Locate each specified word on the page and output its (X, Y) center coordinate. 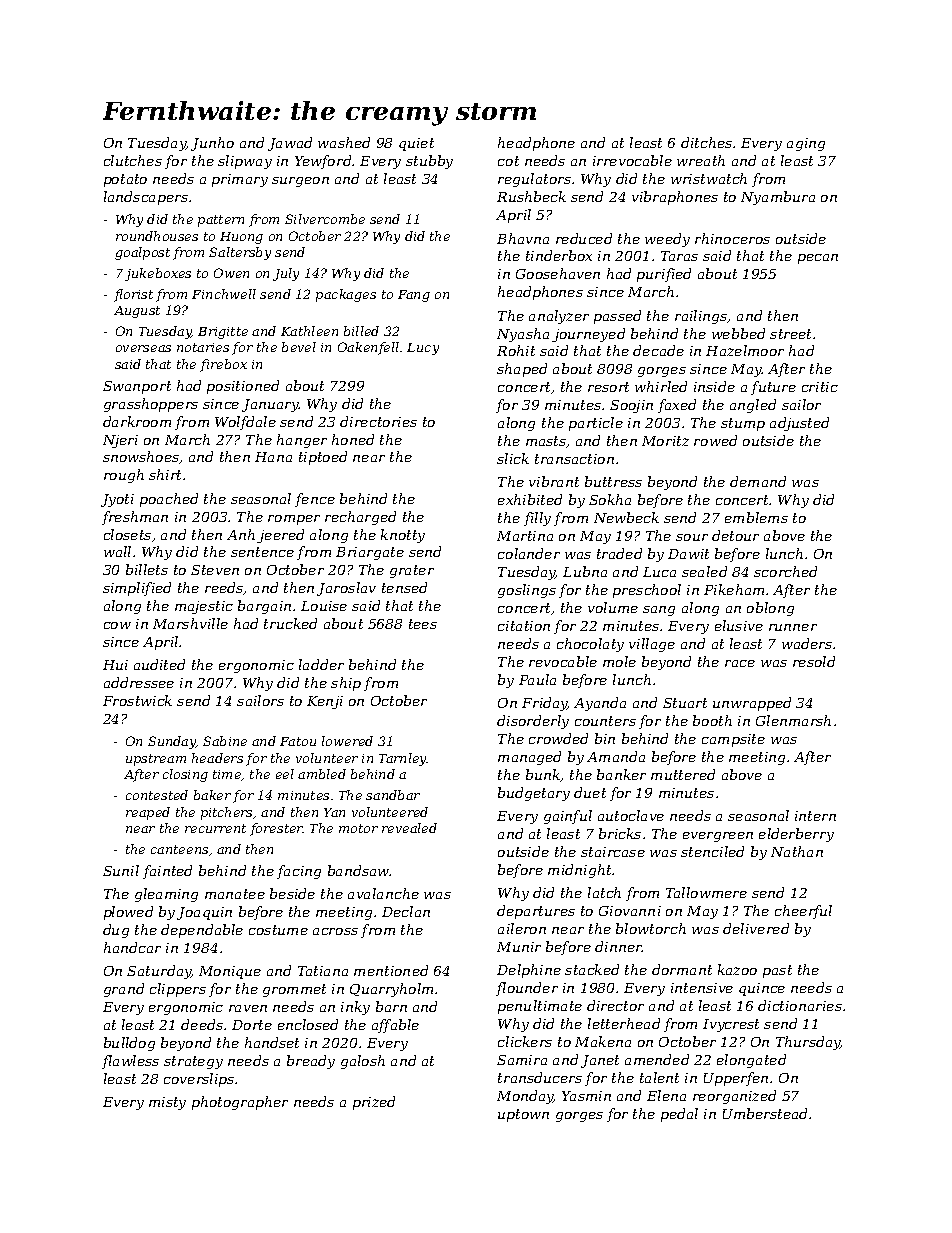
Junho (212, 144)
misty (167, 1103)
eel (285, 774)
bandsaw (359, 870)
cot (508, 161)
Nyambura (778, 198)
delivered (756, 928)
